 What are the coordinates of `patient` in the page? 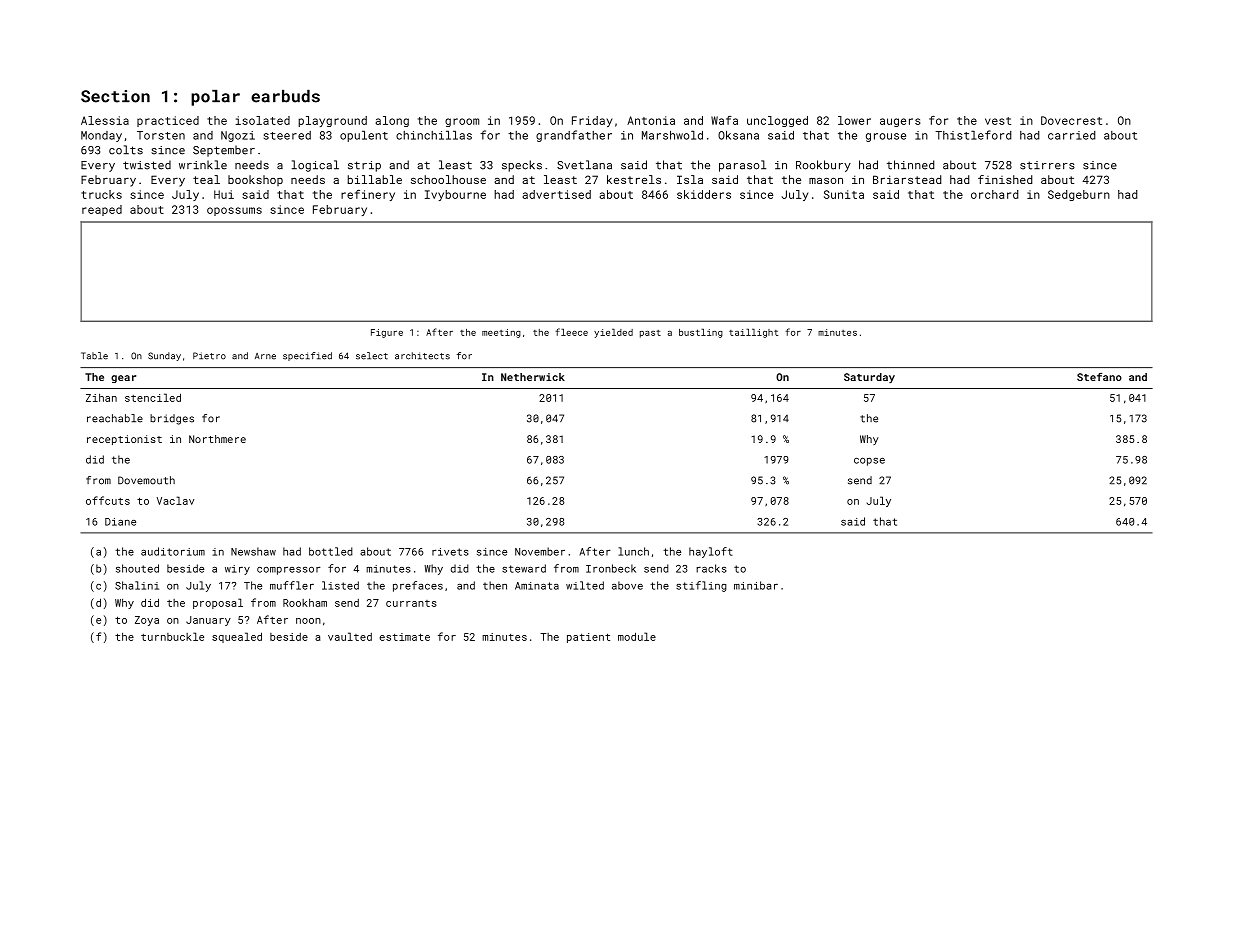 It's located at (588, 638).
